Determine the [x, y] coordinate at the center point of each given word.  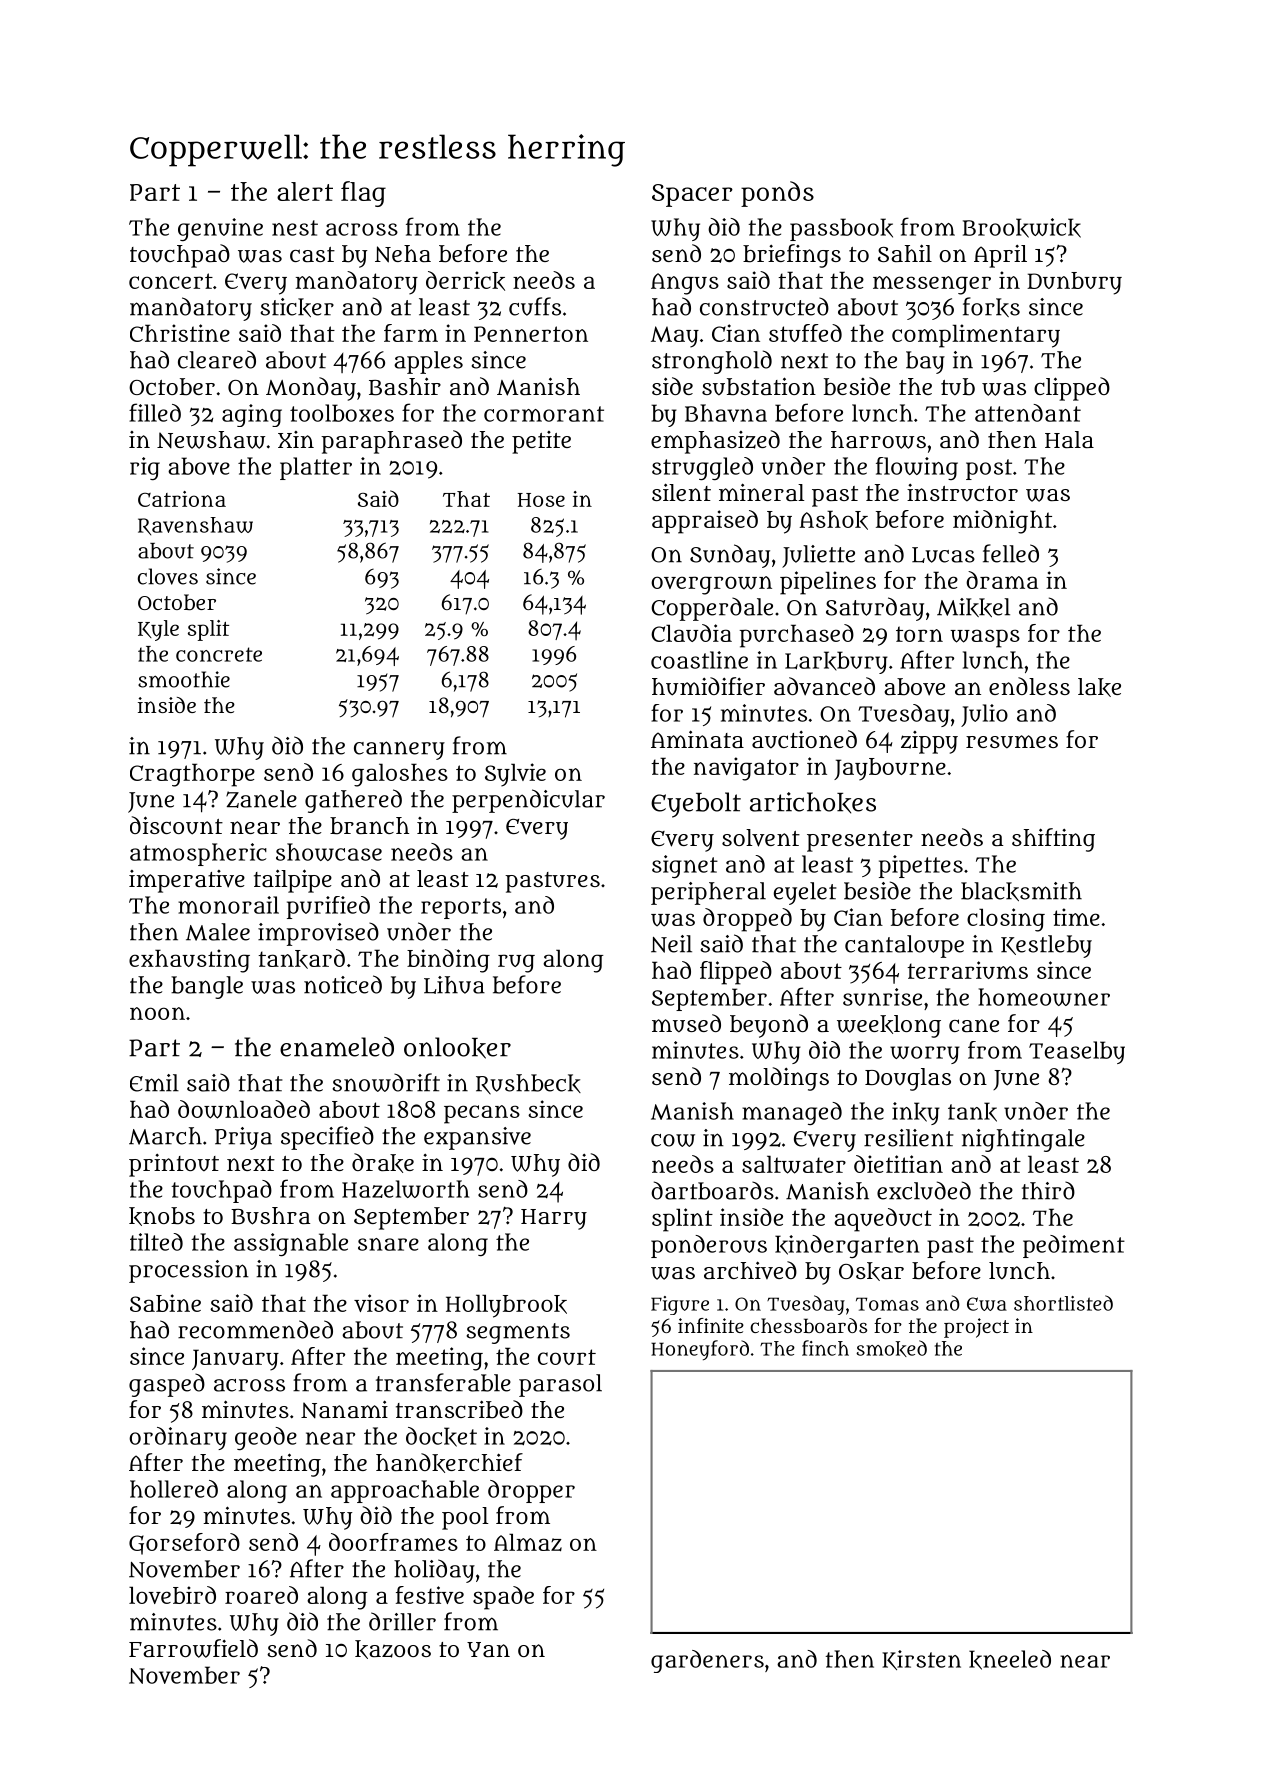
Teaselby [1077, 1052]
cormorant [544, 414]
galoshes [400, 775]
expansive [477, 1138]
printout [174, 1165]
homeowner [1044, 997]
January [235, 1360]
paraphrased [391, 442]
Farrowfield [193, 1648]
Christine [180, 333]
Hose [541, 500]
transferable [443, 1382]
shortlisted [1063, 1303]
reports [461, 908]
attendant [1028, 413]
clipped [1072, 389]
